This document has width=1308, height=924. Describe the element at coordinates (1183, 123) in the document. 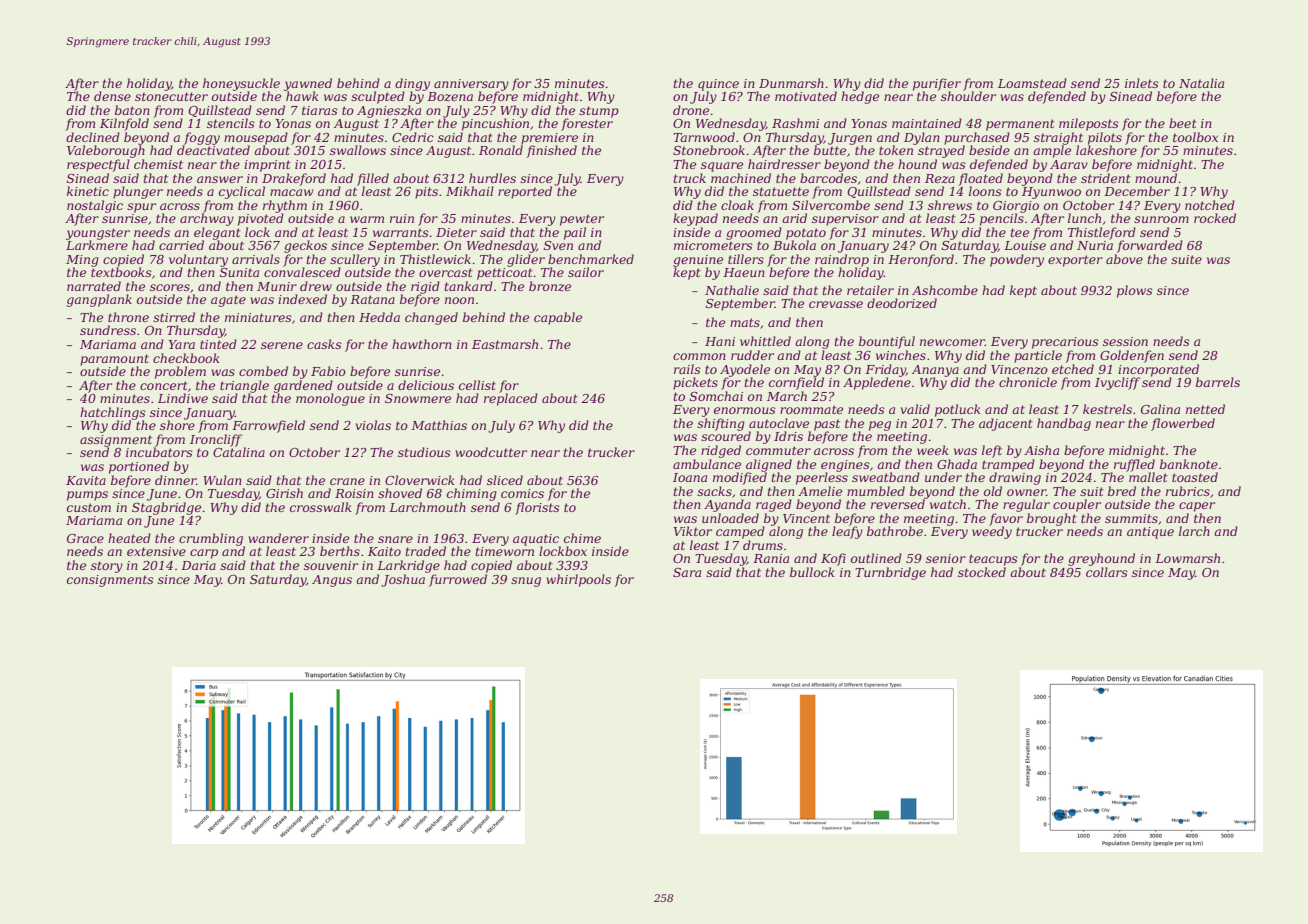

I see `beet` at that location.
